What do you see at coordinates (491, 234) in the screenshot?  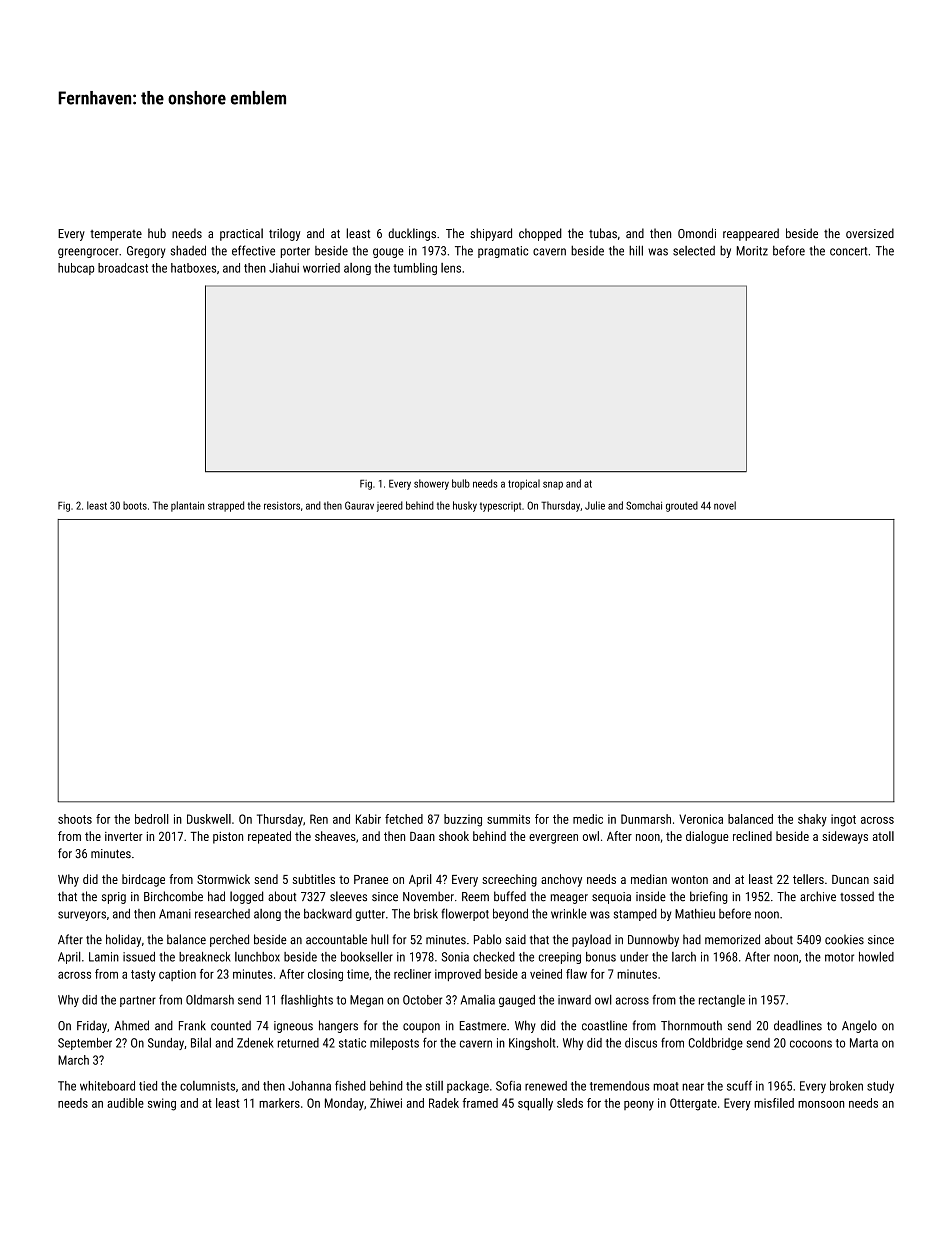 I see `shipyard` at bounding box center [491, 234].
